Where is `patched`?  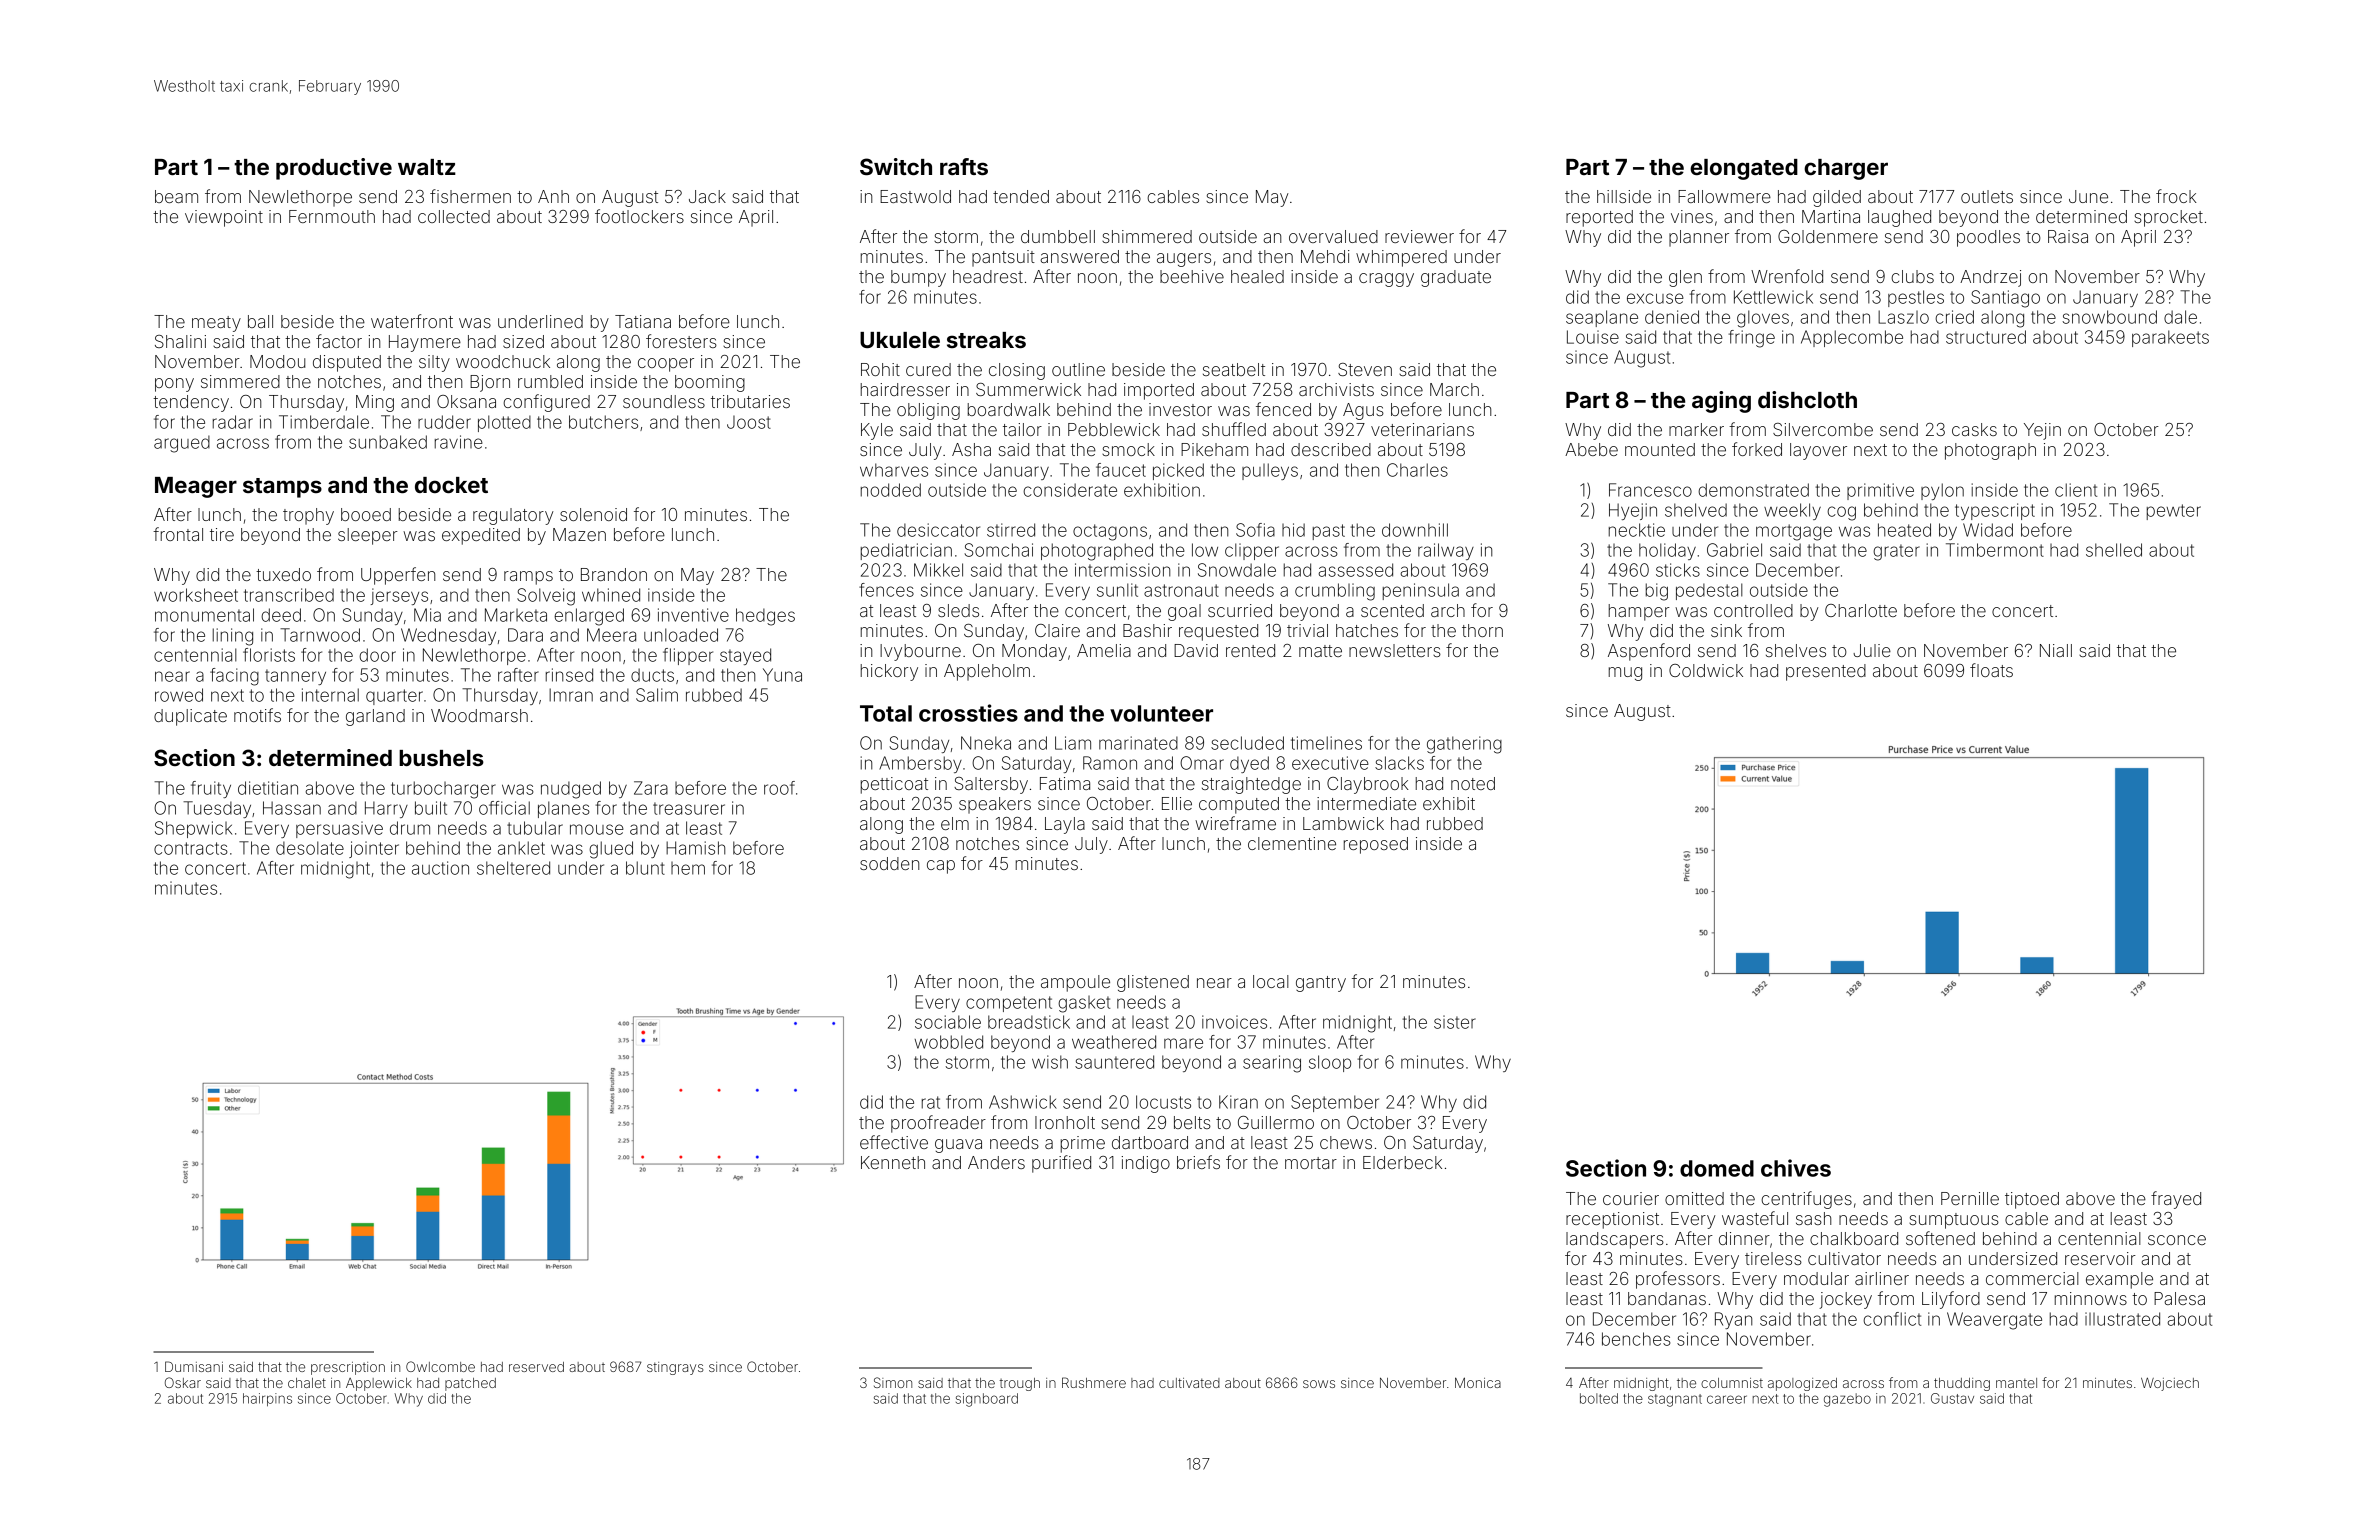
patched is located at coordinates (470, 1384).
